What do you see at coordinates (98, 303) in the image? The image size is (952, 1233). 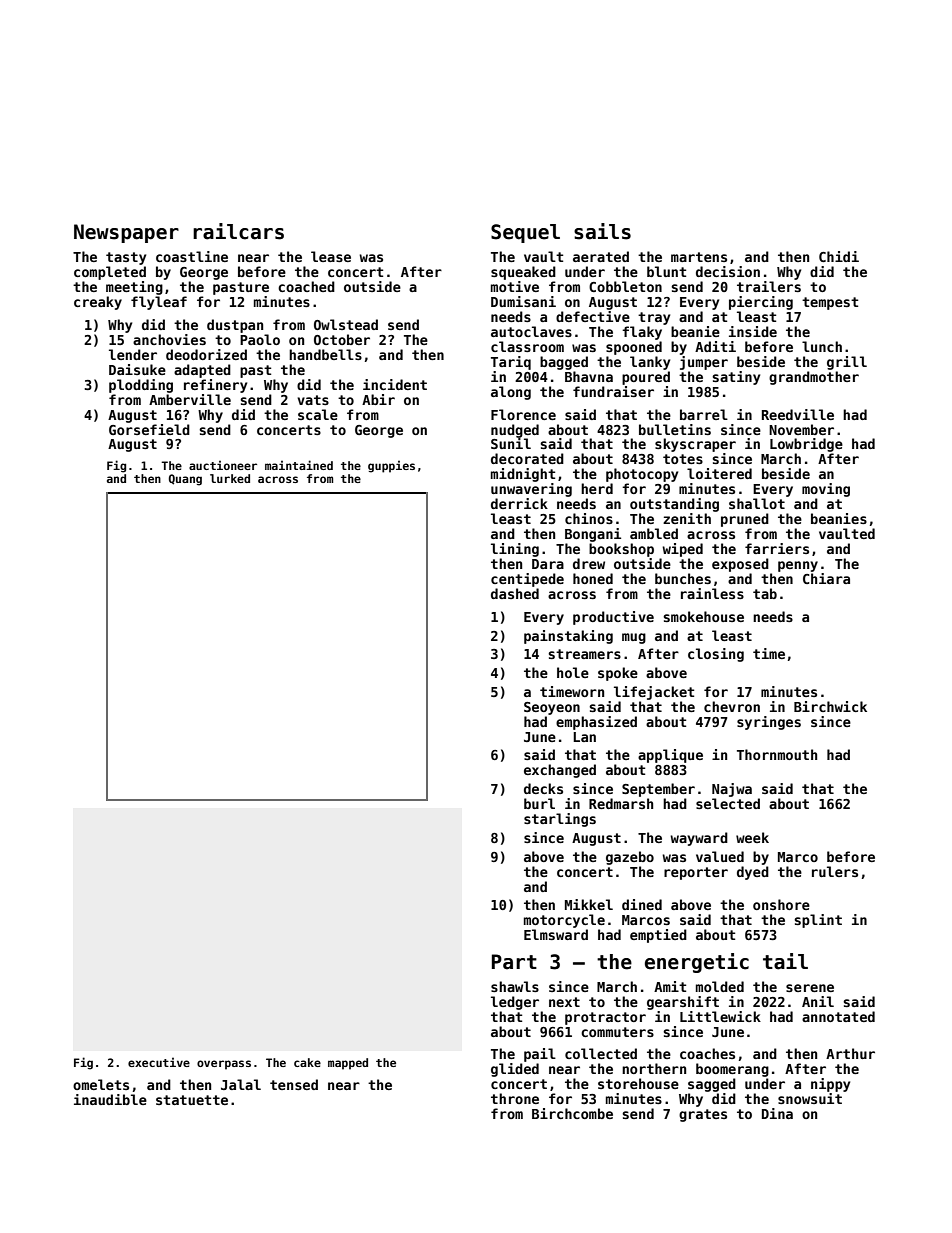 I see `creaky` at bounding box center [98, 303].
